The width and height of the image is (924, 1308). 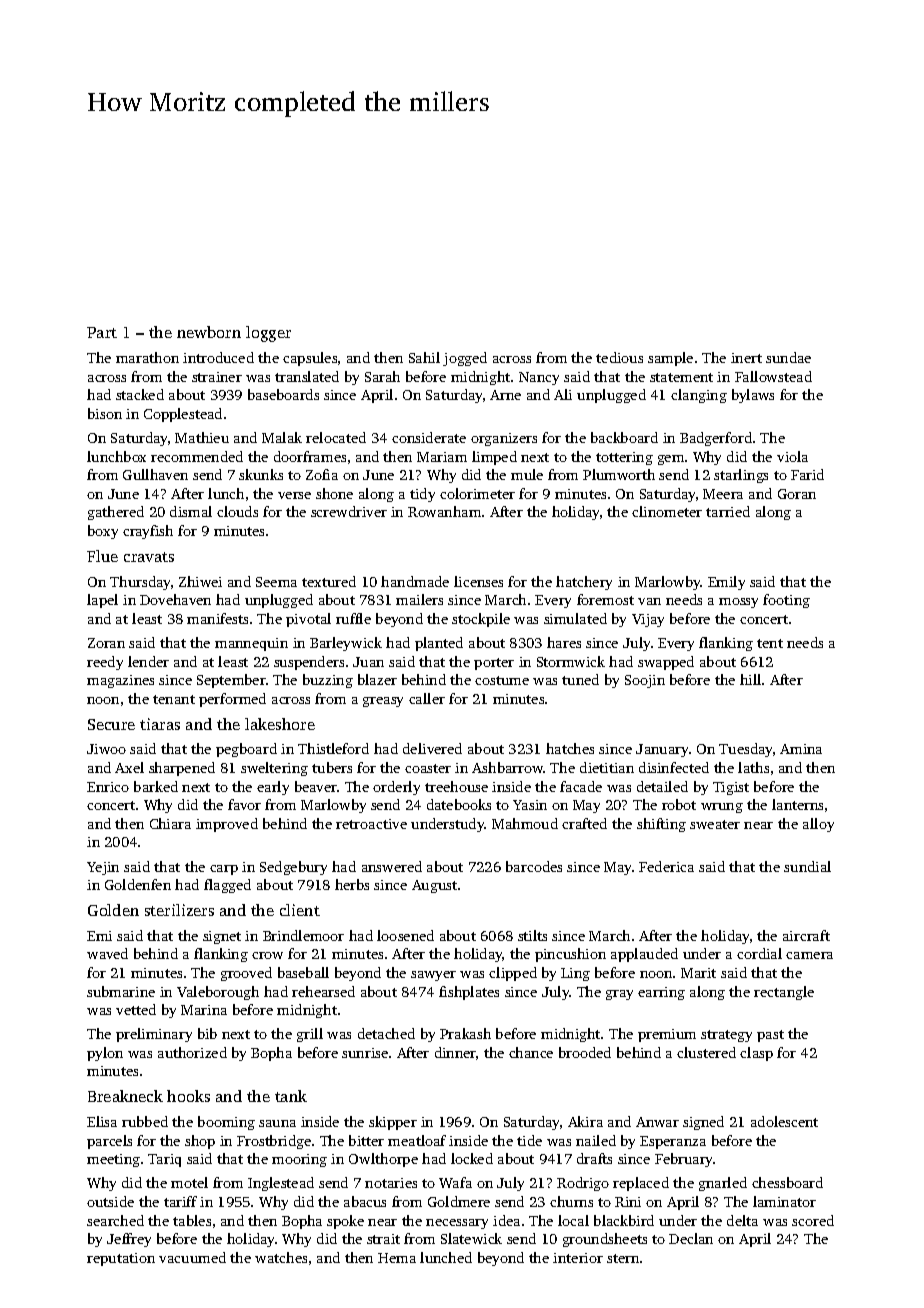 I want to click on performed, so click(x=232, y=700).
